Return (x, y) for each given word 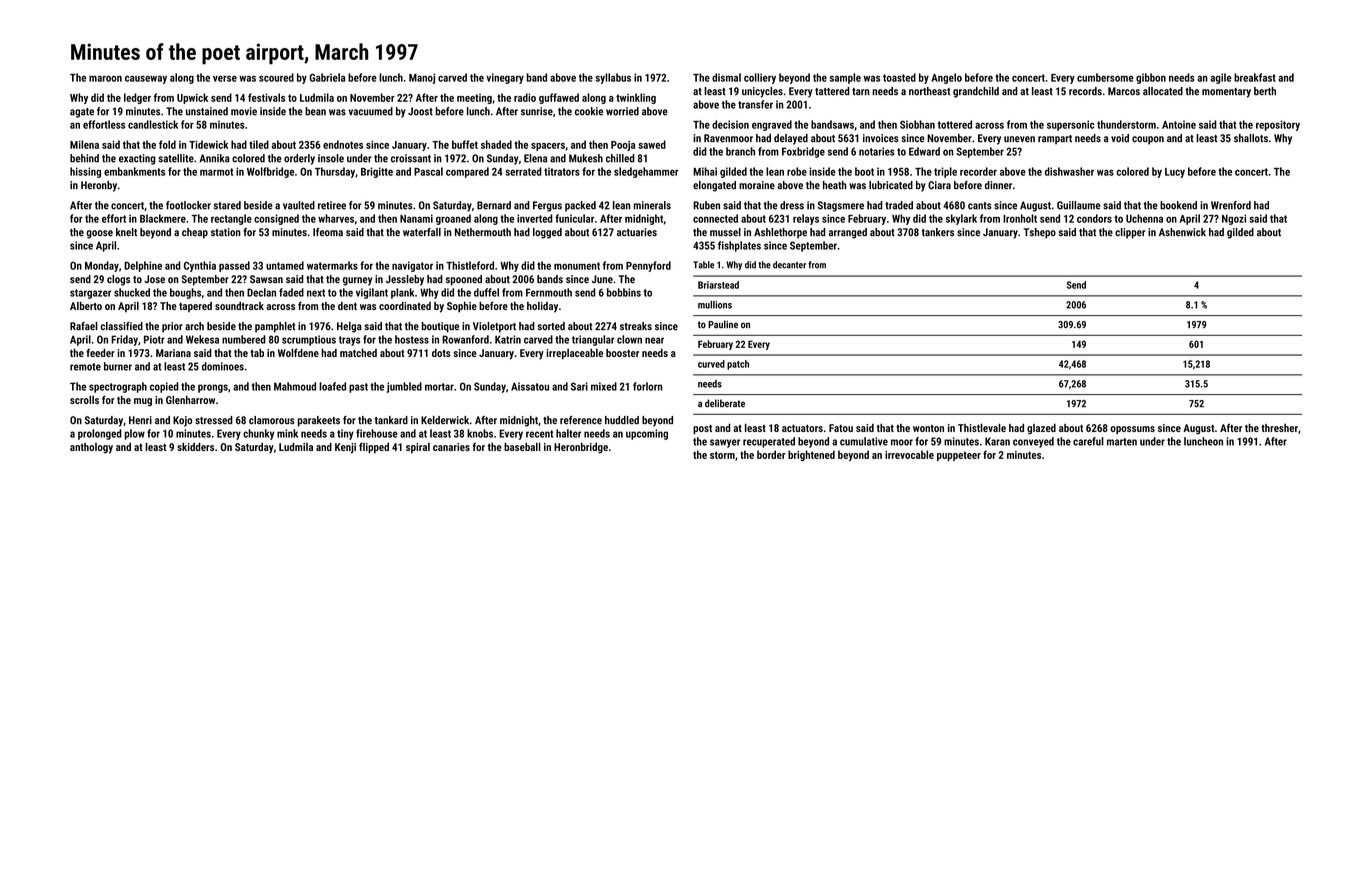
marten (1122, 442)
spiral (418, 448)
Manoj (422, 78)
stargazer (90, 294)
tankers (938, 232)
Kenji (345, 448)
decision (730, 124)
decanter (789, 265)
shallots (1251, 138)
